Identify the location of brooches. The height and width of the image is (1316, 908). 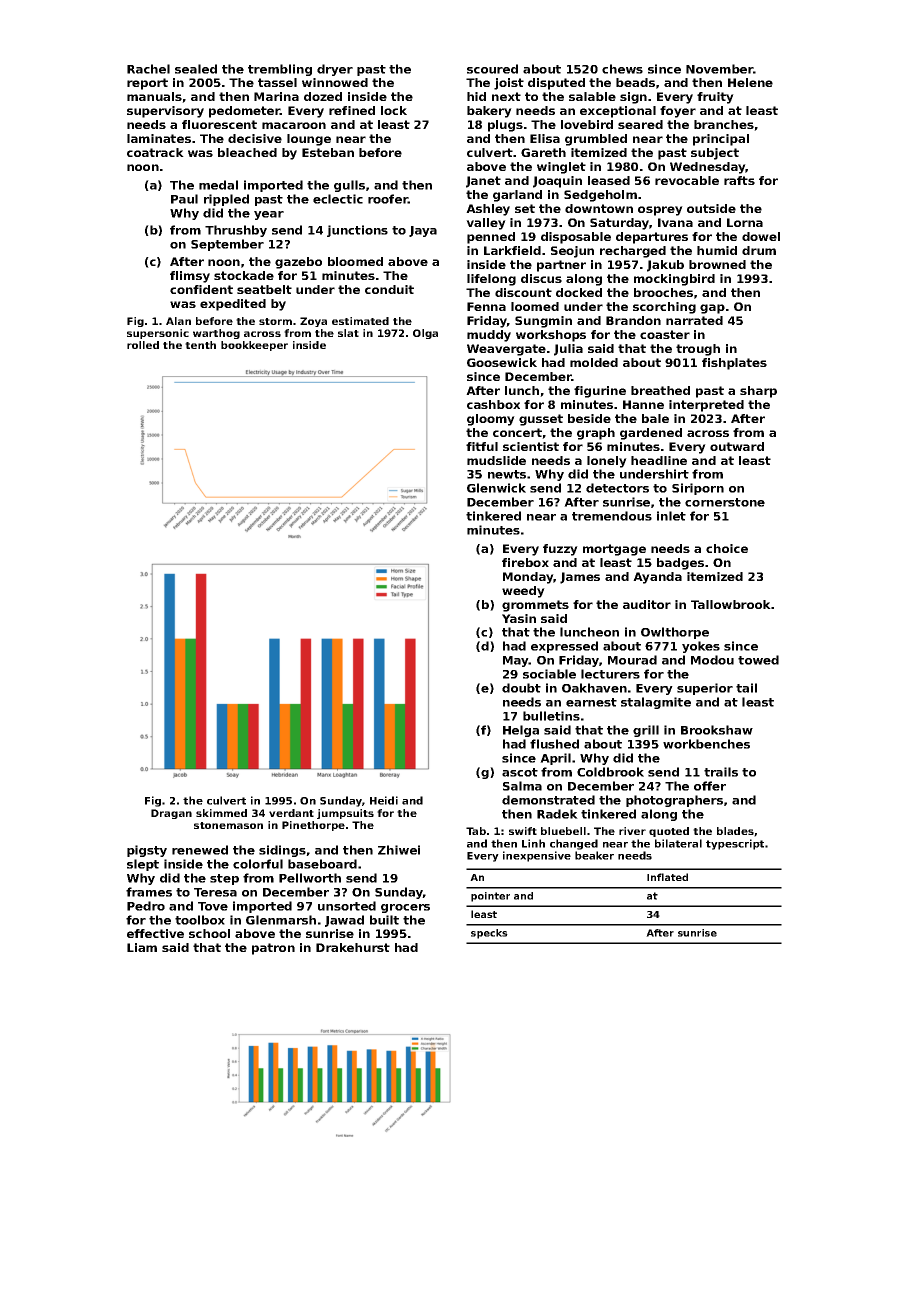
(663, 292).
